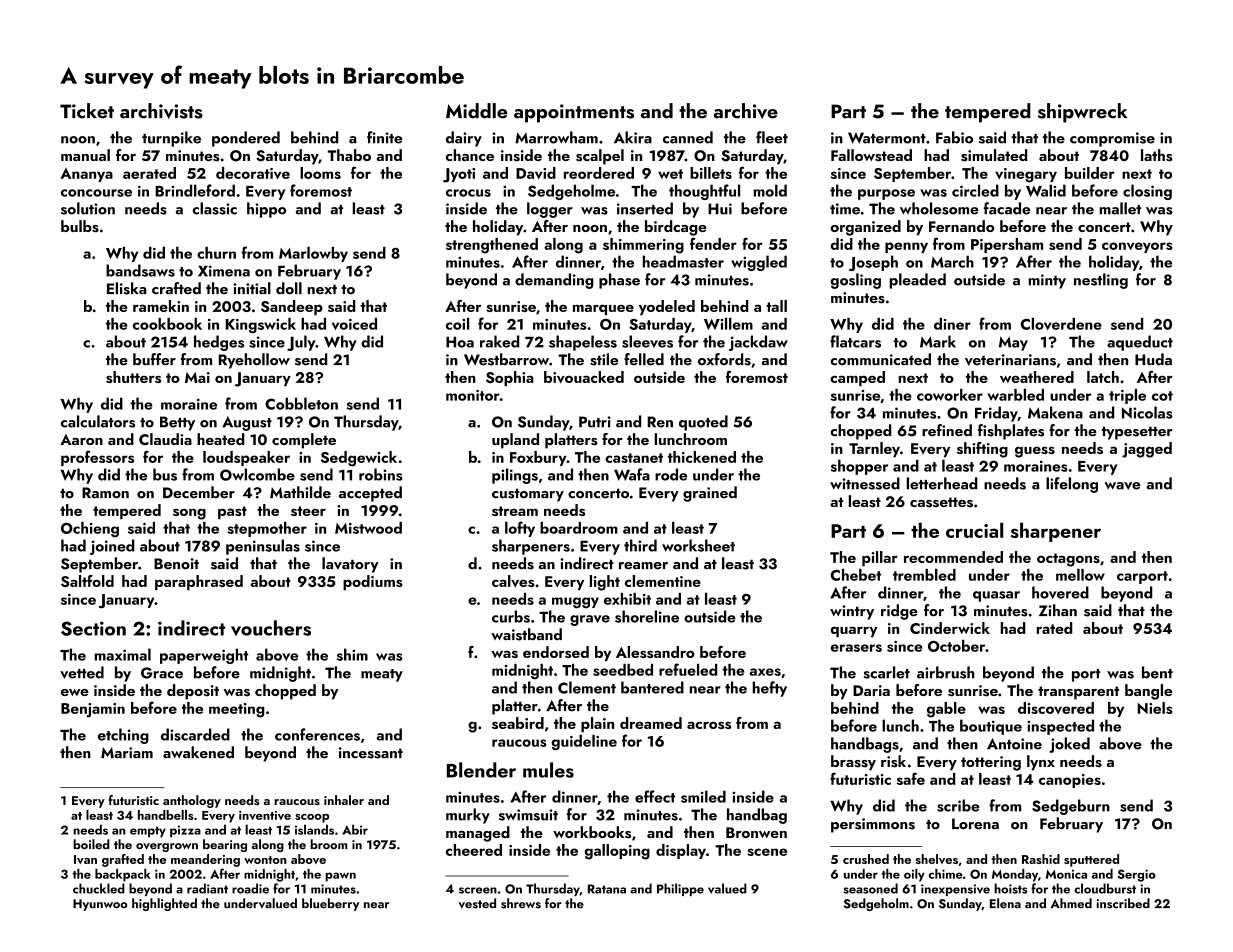 The height and width of the screenshot is (952, 1233). Describe the element at coordinates (265, 860) in the screenshot. I see `wonton` at that location.
